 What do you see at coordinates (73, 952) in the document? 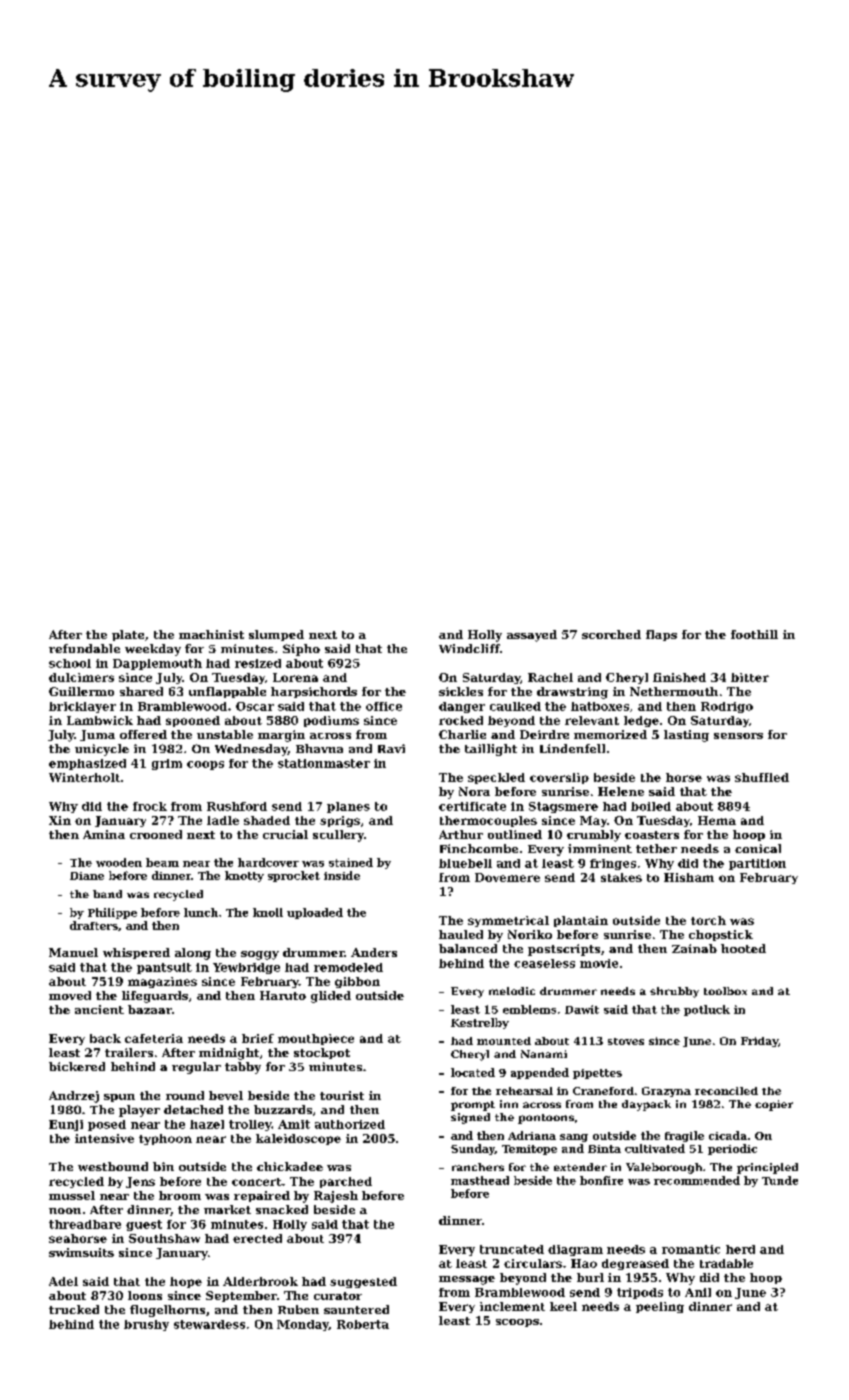
I see `Manuel` at bounding box center [73, 952].
